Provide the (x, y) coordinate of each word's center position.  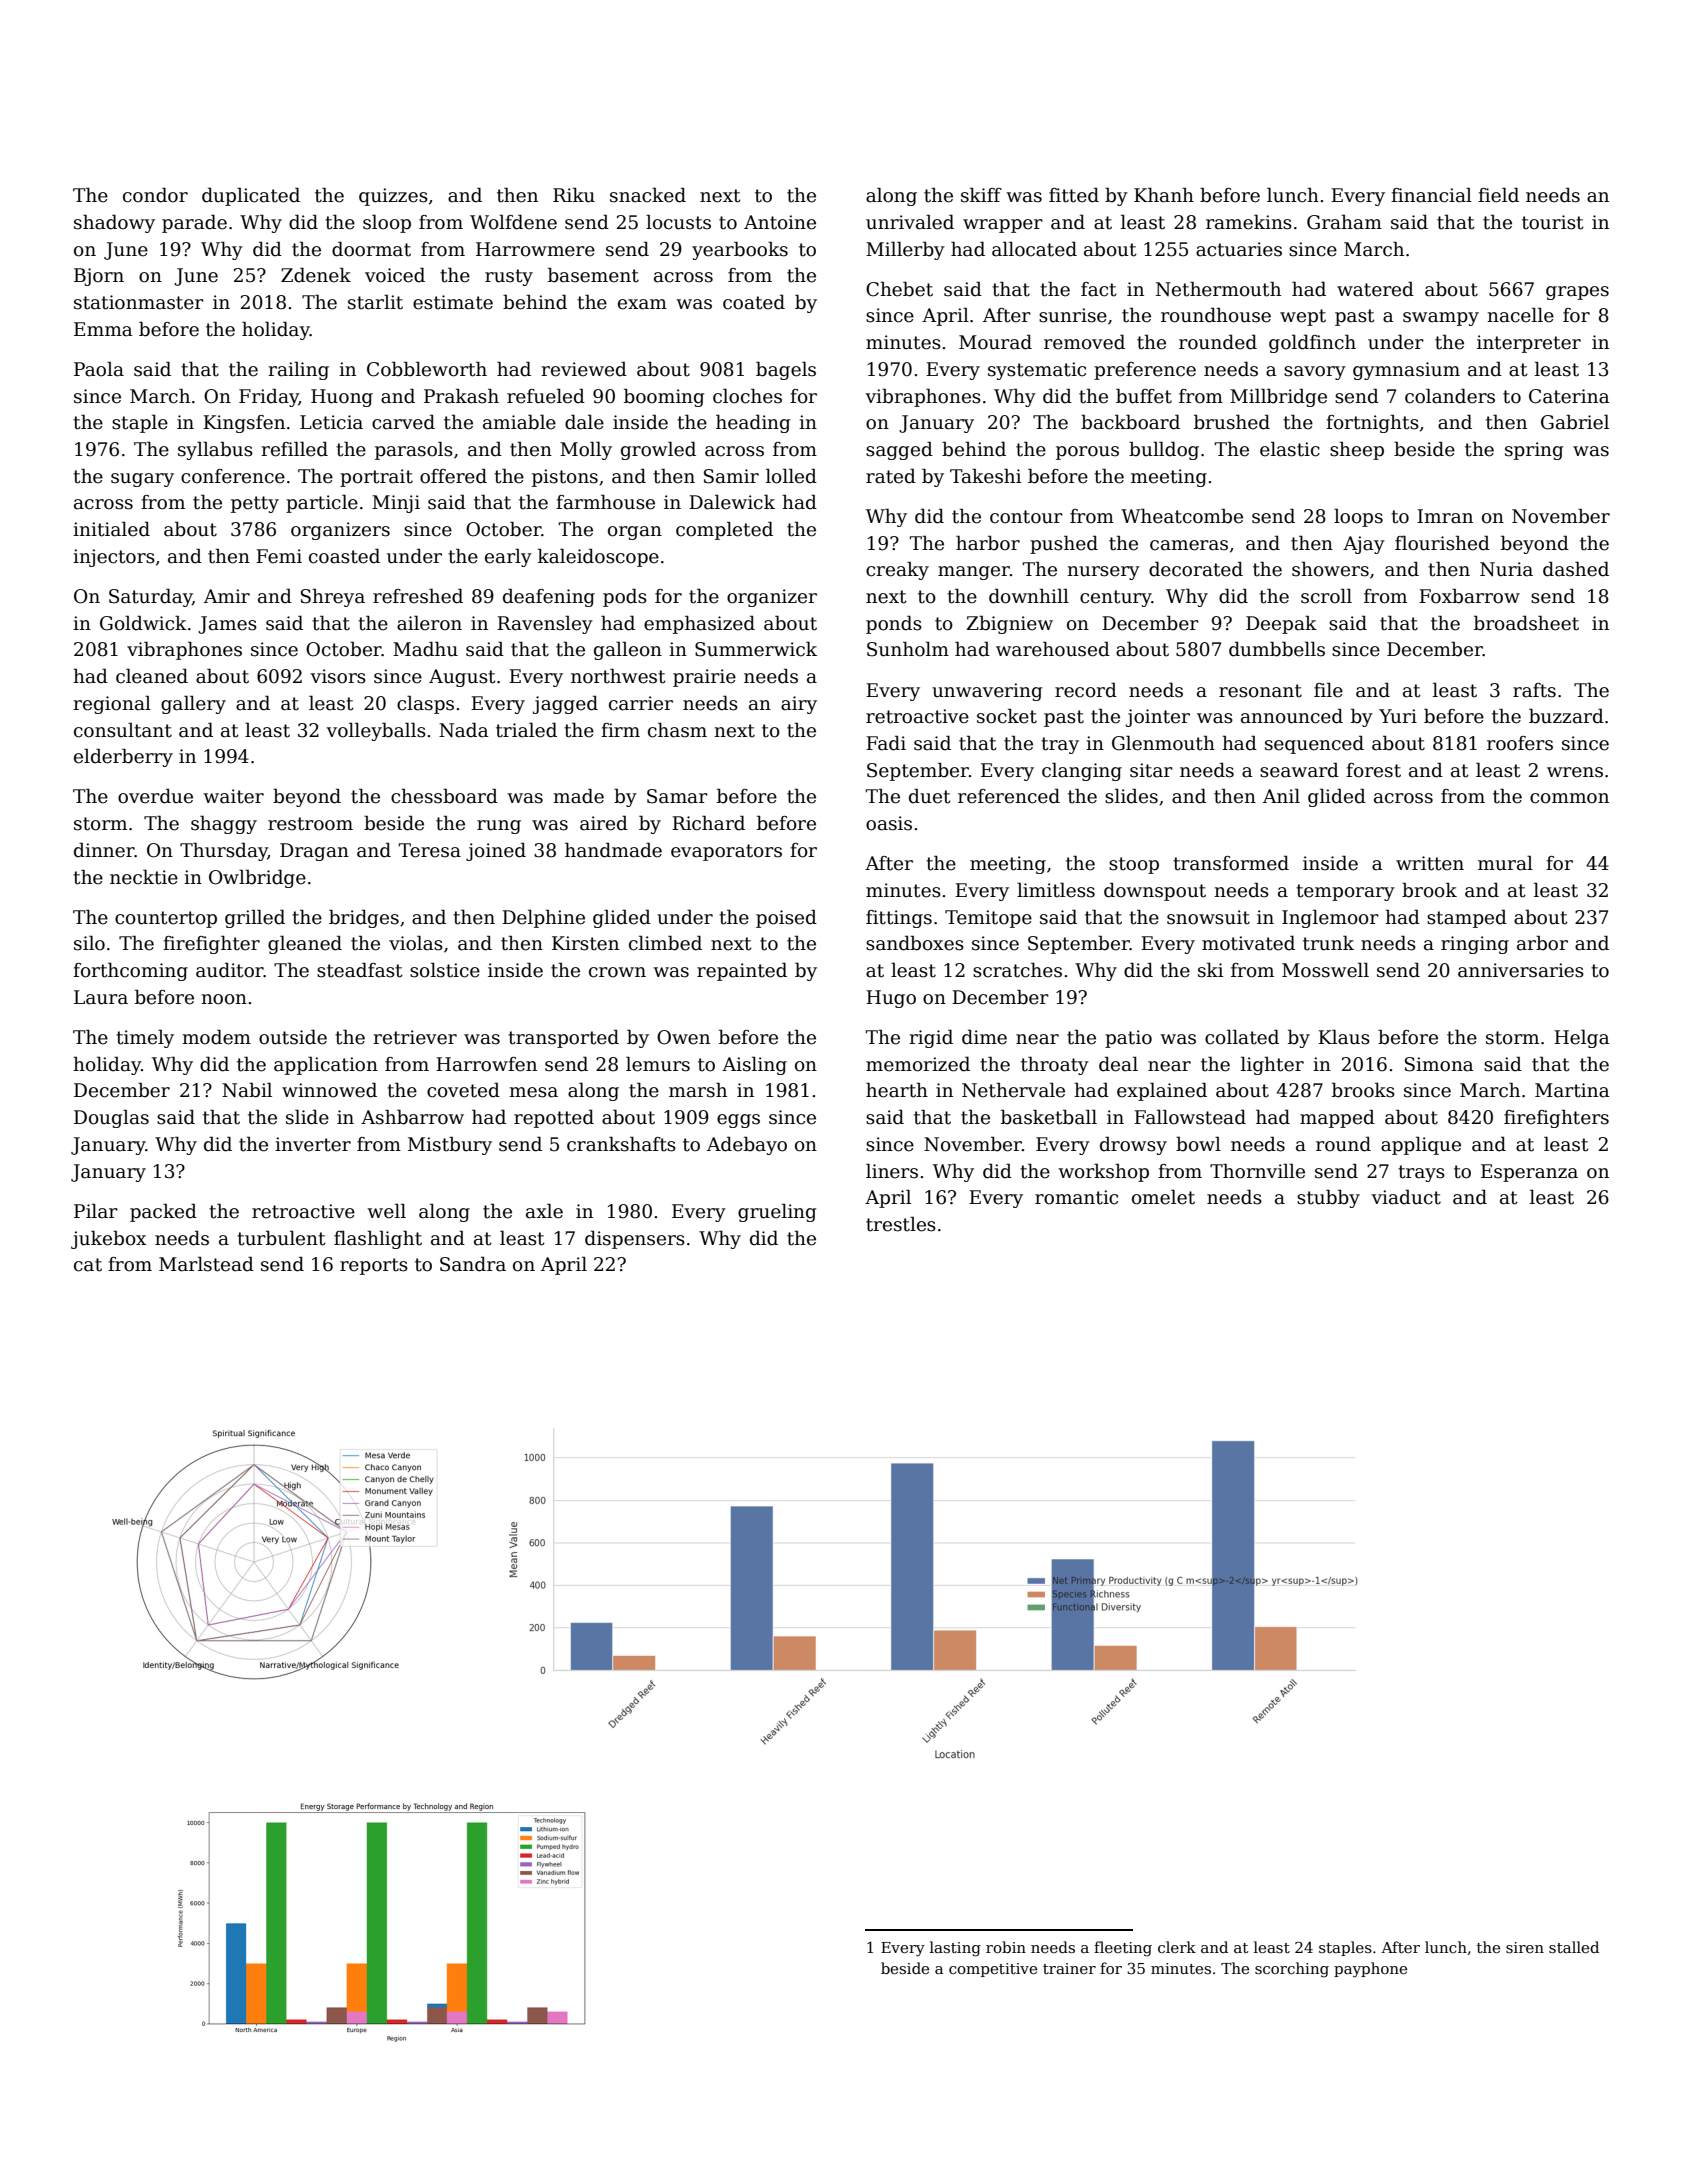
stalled (1574, 1947)
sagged (899, 450)
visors (338, 676)
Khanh (1164, 195)
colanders (1450, 396)
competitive (993, 1970)
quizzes (393, 197)
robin (1006, 1947)
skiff (981, 195)
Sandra (473, 1264)
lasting (955, 1949)
